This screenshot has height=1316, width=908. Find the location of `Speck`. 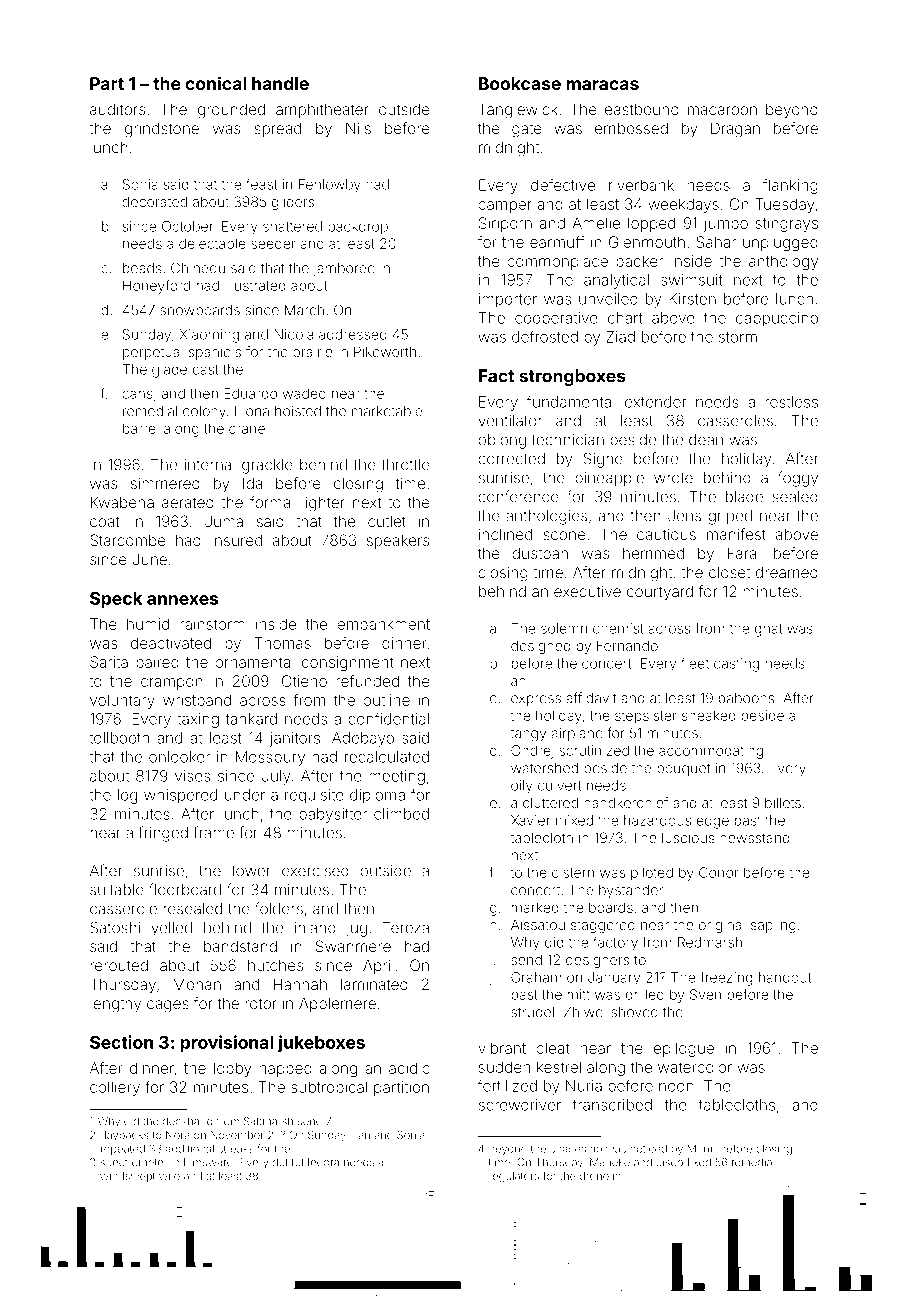

Speck is located at coordinates (116, 600).
